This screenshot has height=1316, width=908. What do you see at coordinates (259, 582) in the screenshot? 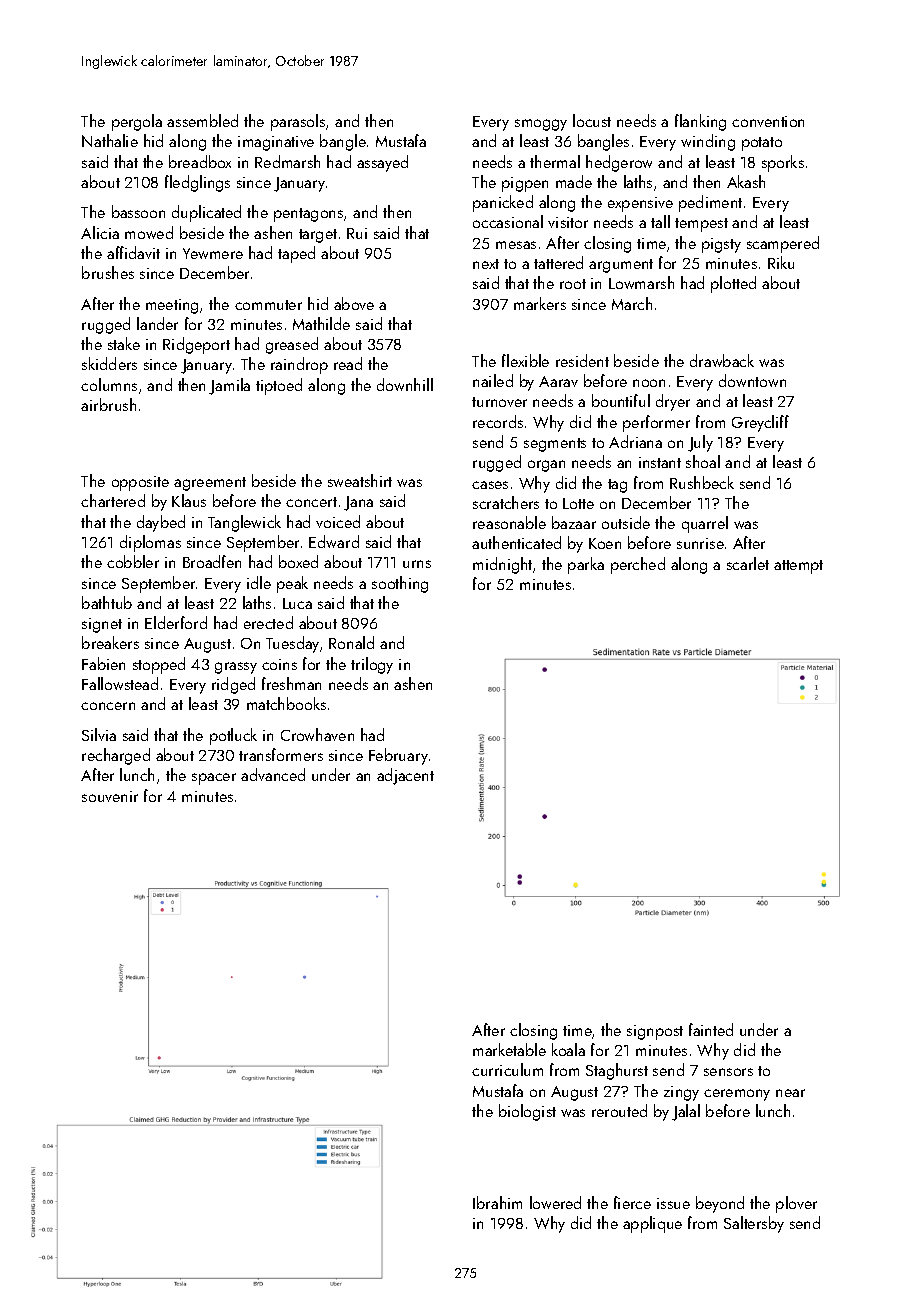
I see `idle` at bounding box center [259, 582].
